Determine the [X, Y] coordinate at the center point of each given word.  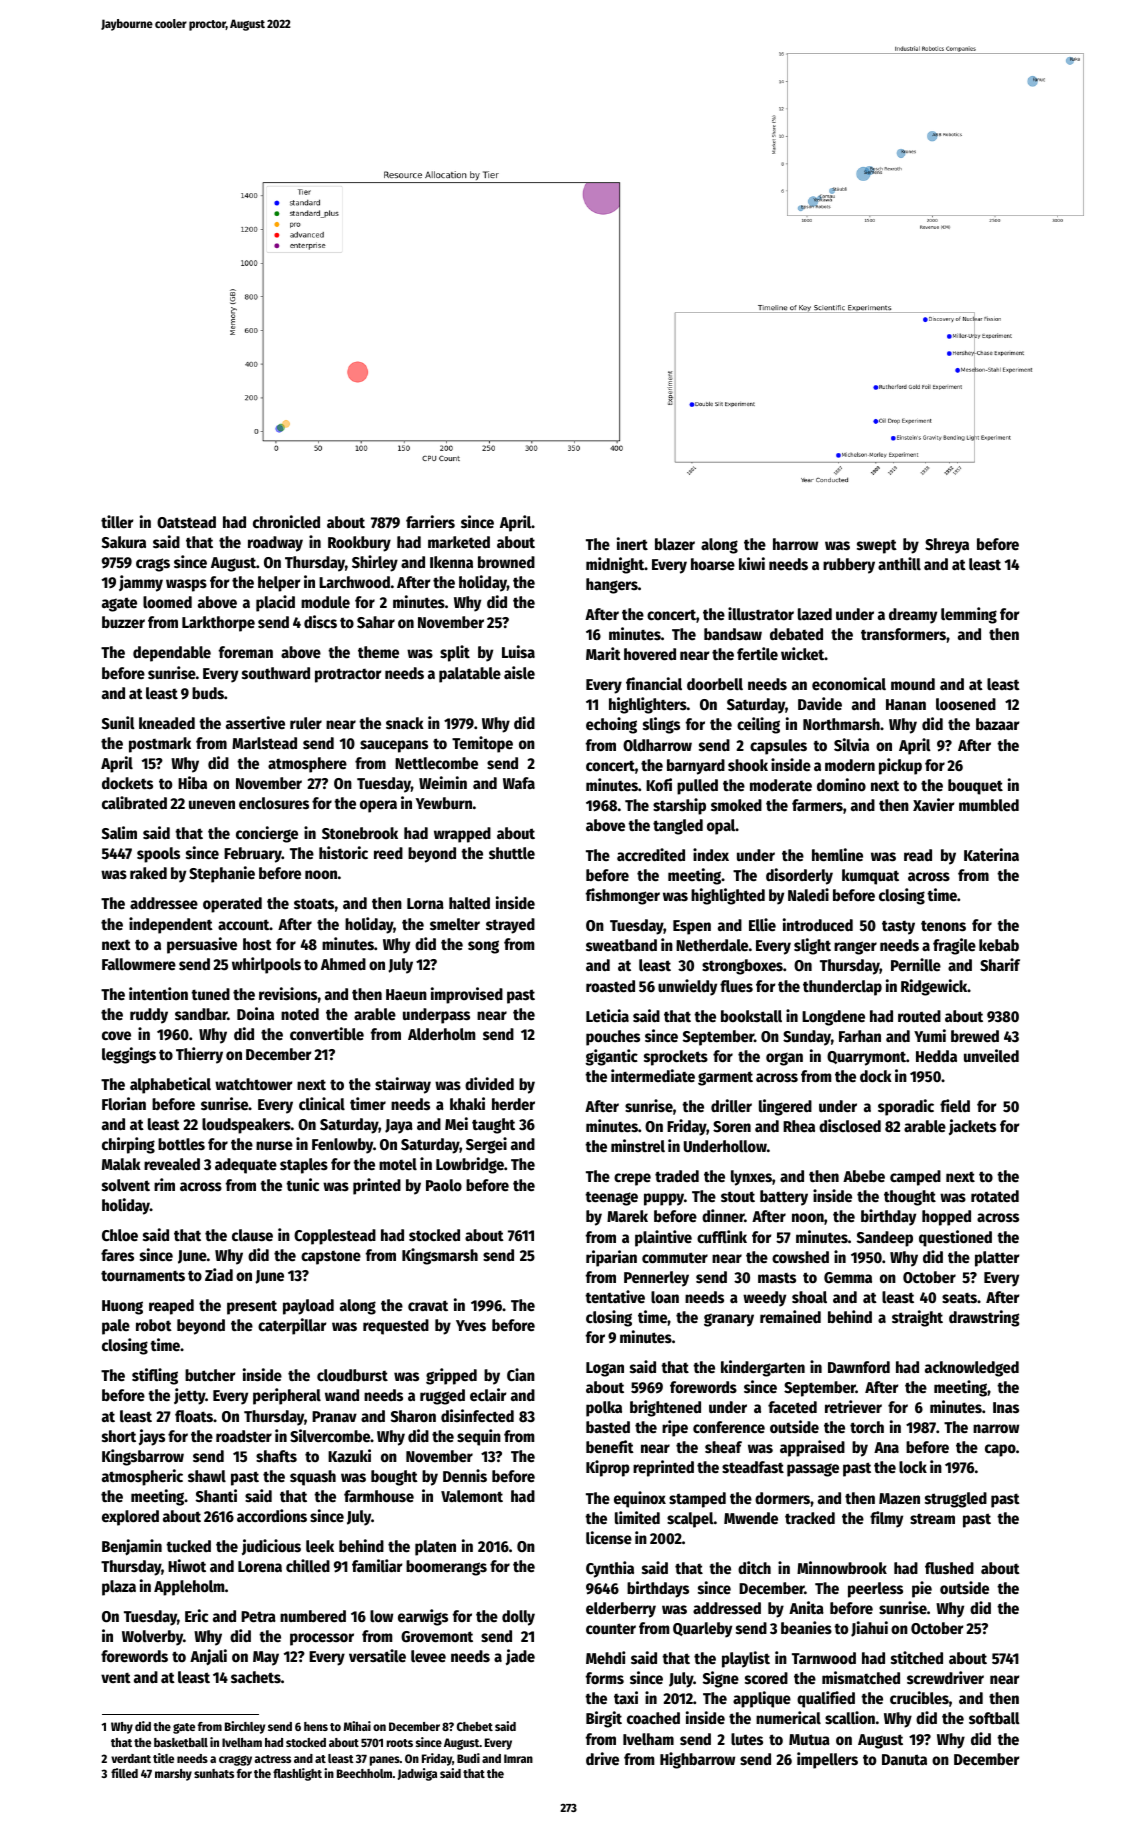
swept [877, 546]
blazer [675, 544]
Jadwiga [417, 1774]
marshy [173, 1775]
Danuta [904, 1759]
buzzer [123, 622]
